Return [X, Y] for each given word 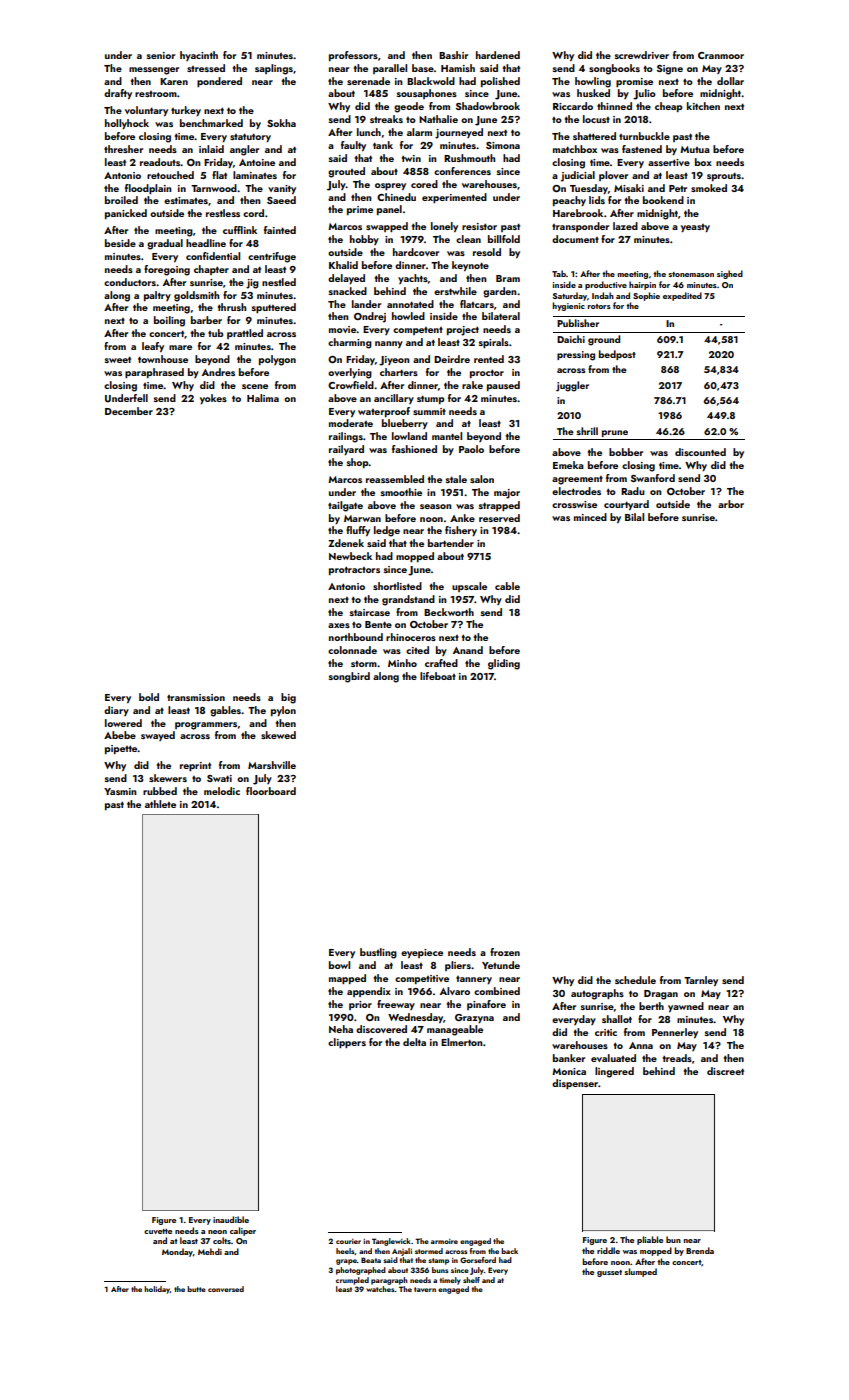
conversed [226, 1289]
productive [606, 285]
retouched [170, 175]
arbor [731, 504]
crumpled [352, 1281]
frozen [505, 952]
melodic [222, 791]
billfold [504, 239]
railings [346, 437]
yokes [213, 399]
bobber [626, 452]
